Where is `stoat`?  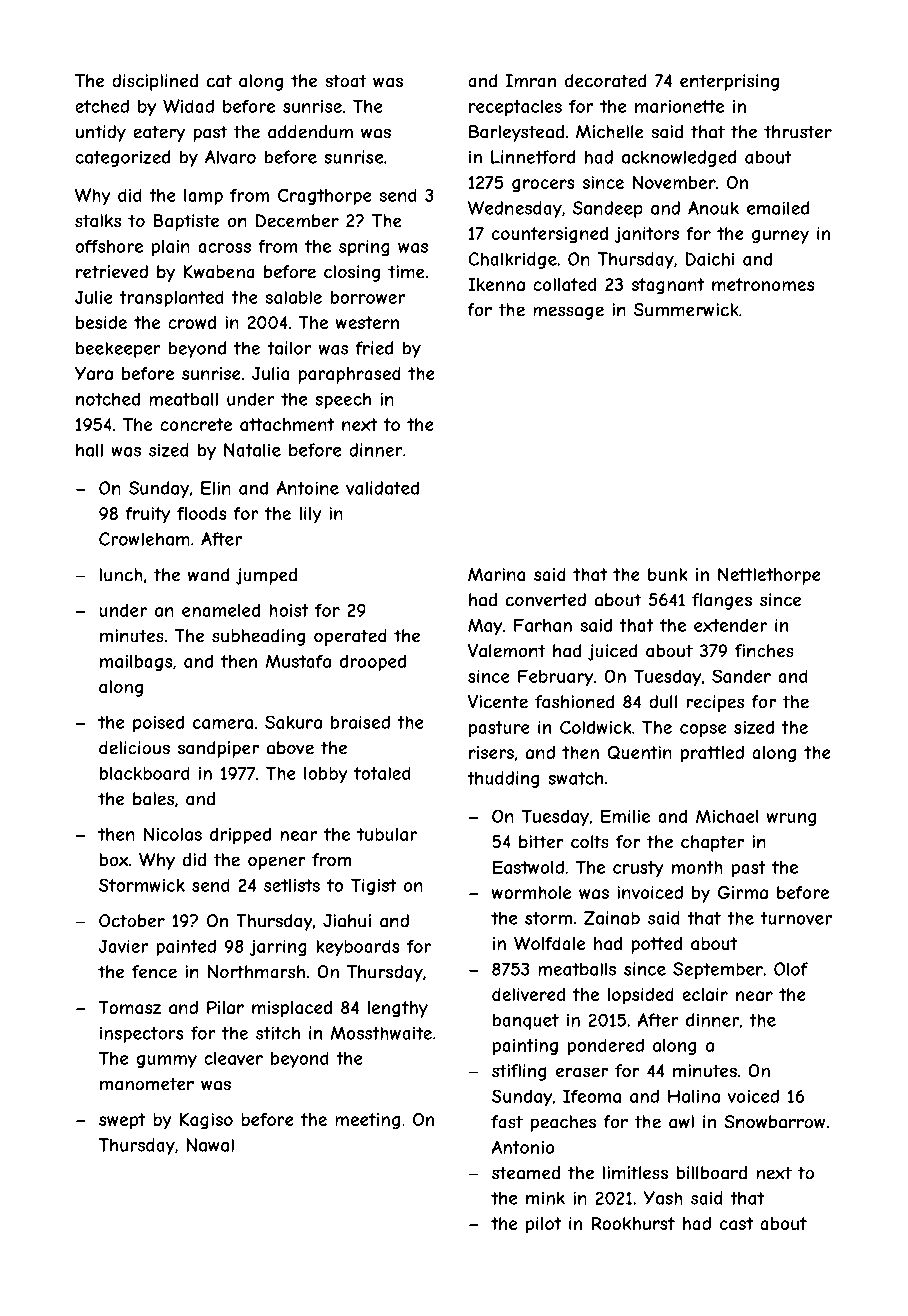
stoat is located at coordinates (346, 81).
